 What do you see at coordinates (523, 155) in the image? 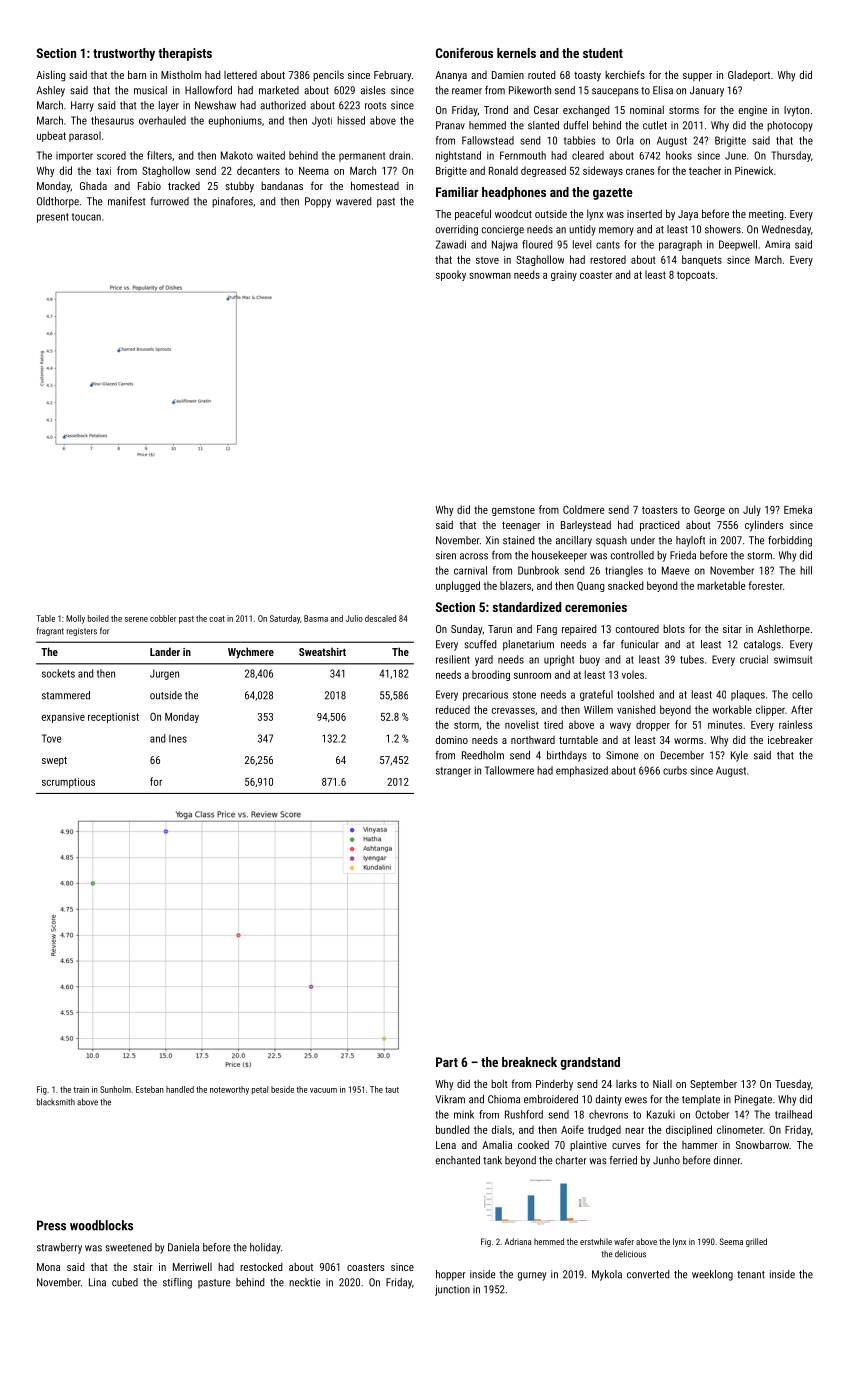
I see `Fernmouth` at bounding box center [523, 155].
